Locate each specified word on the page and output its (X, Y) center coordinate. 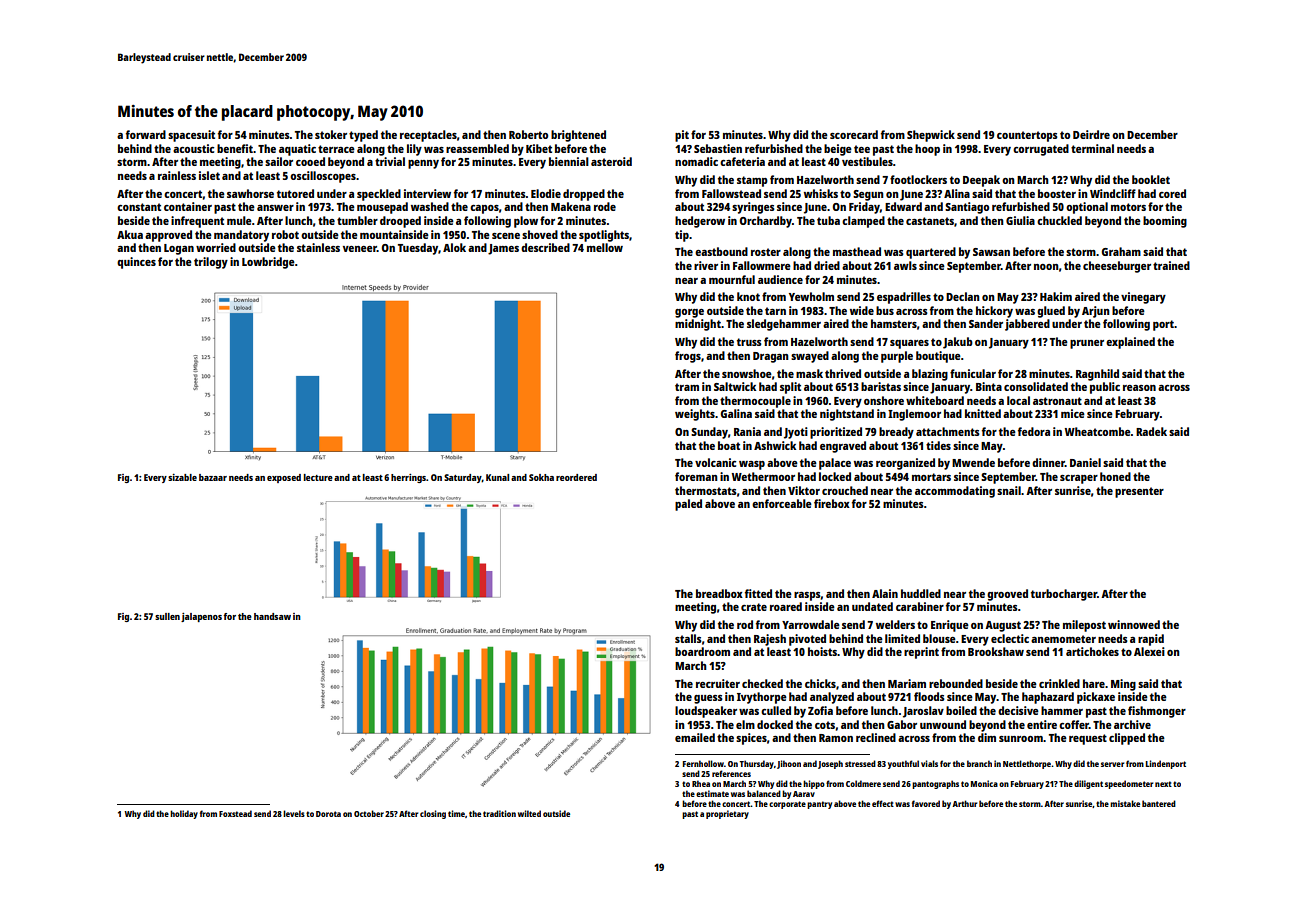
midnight (698, 325)
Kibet (539, 148)
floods (929, 696)
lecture (318, 477)
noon (1046, 267)
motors (1128, 207)
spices (751, 739)
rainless (177, 175)
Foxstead (235, 813)
